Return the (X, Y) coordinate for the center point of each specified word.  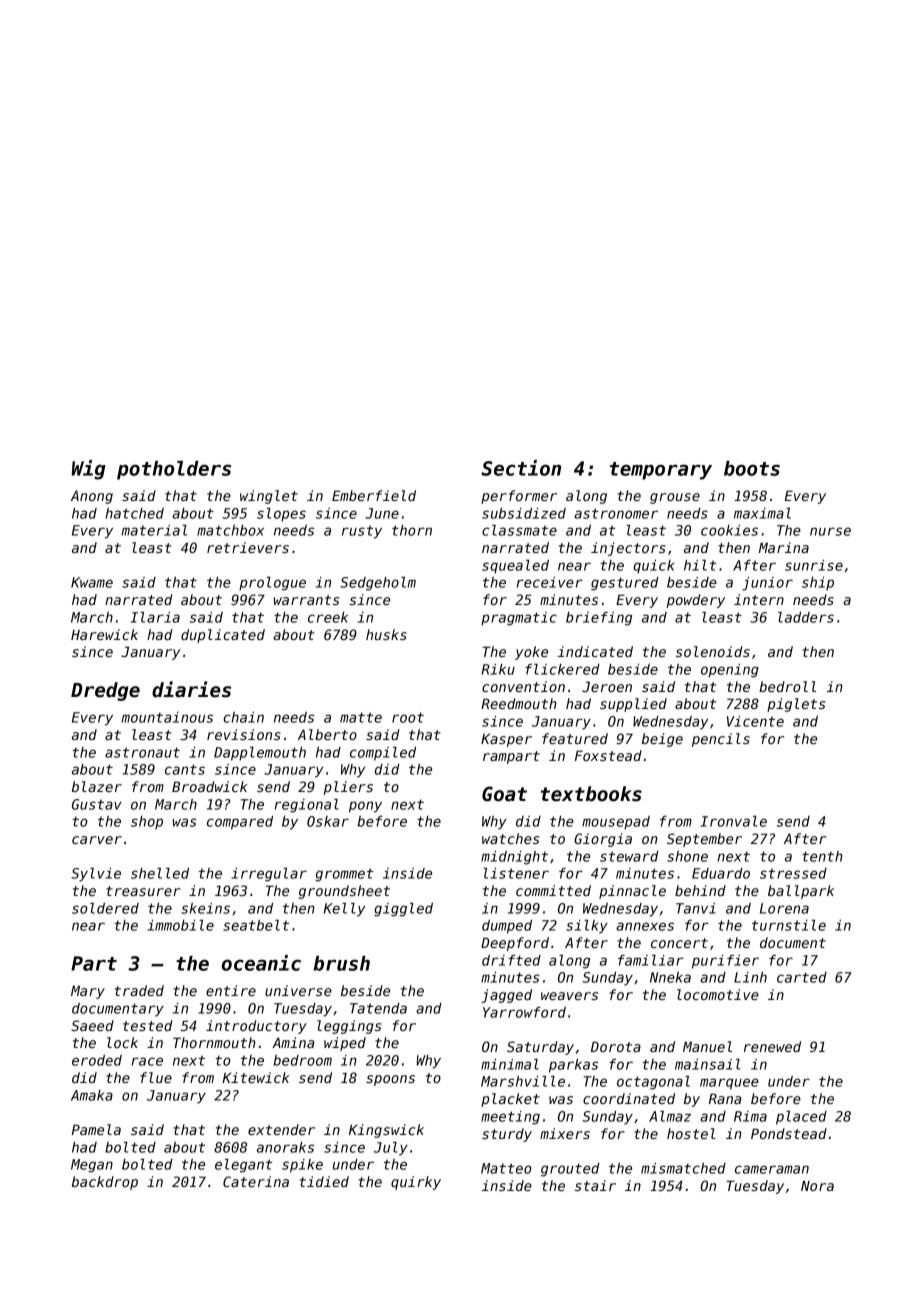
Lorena (784, 908)
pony (365, 807)
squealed (515, 567)
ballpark (801, 892)
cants (185, 769)
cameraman (772, 1169)
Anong (92, 497)
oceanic (261, 963)
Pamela (96, 1129)
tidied (324, 1181)
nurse (830, 531)
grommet (344, 875)
